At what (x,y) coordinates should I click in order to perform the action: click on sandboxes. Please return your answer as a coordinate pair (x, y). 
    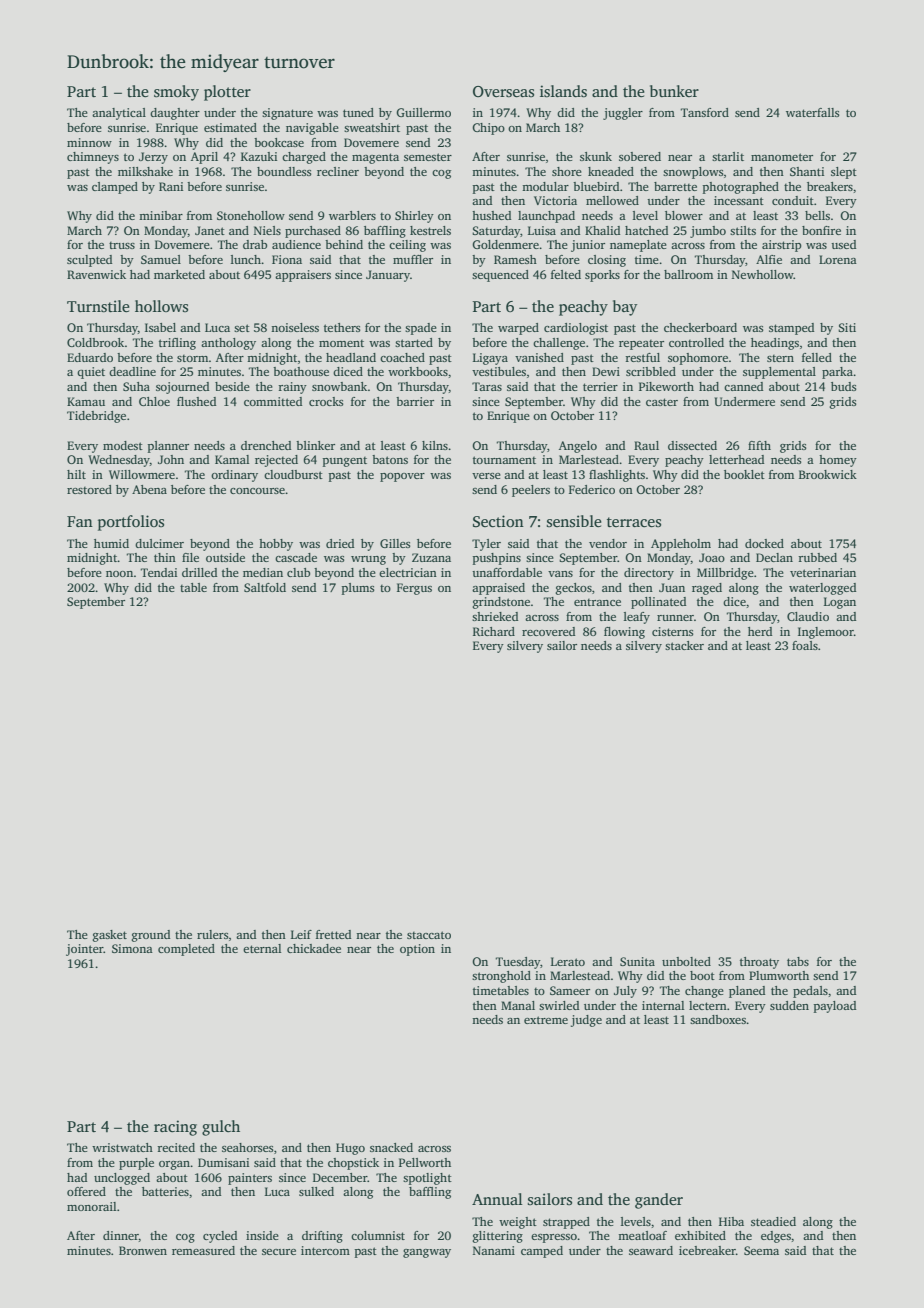
    Looking at the image, I should click on (718, 1019).
